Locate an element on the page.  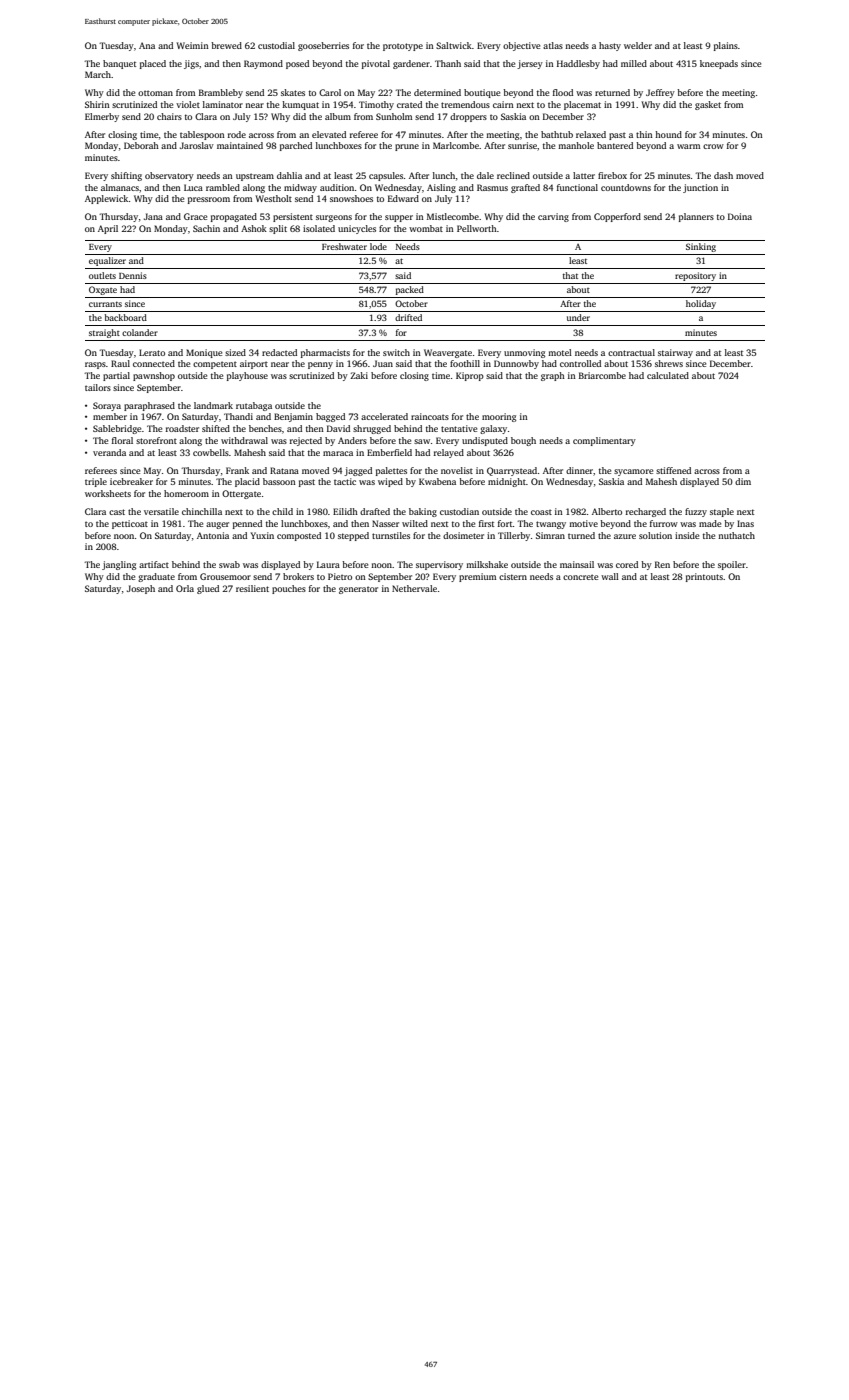
Ashok is located at coordinates (254, 228).
